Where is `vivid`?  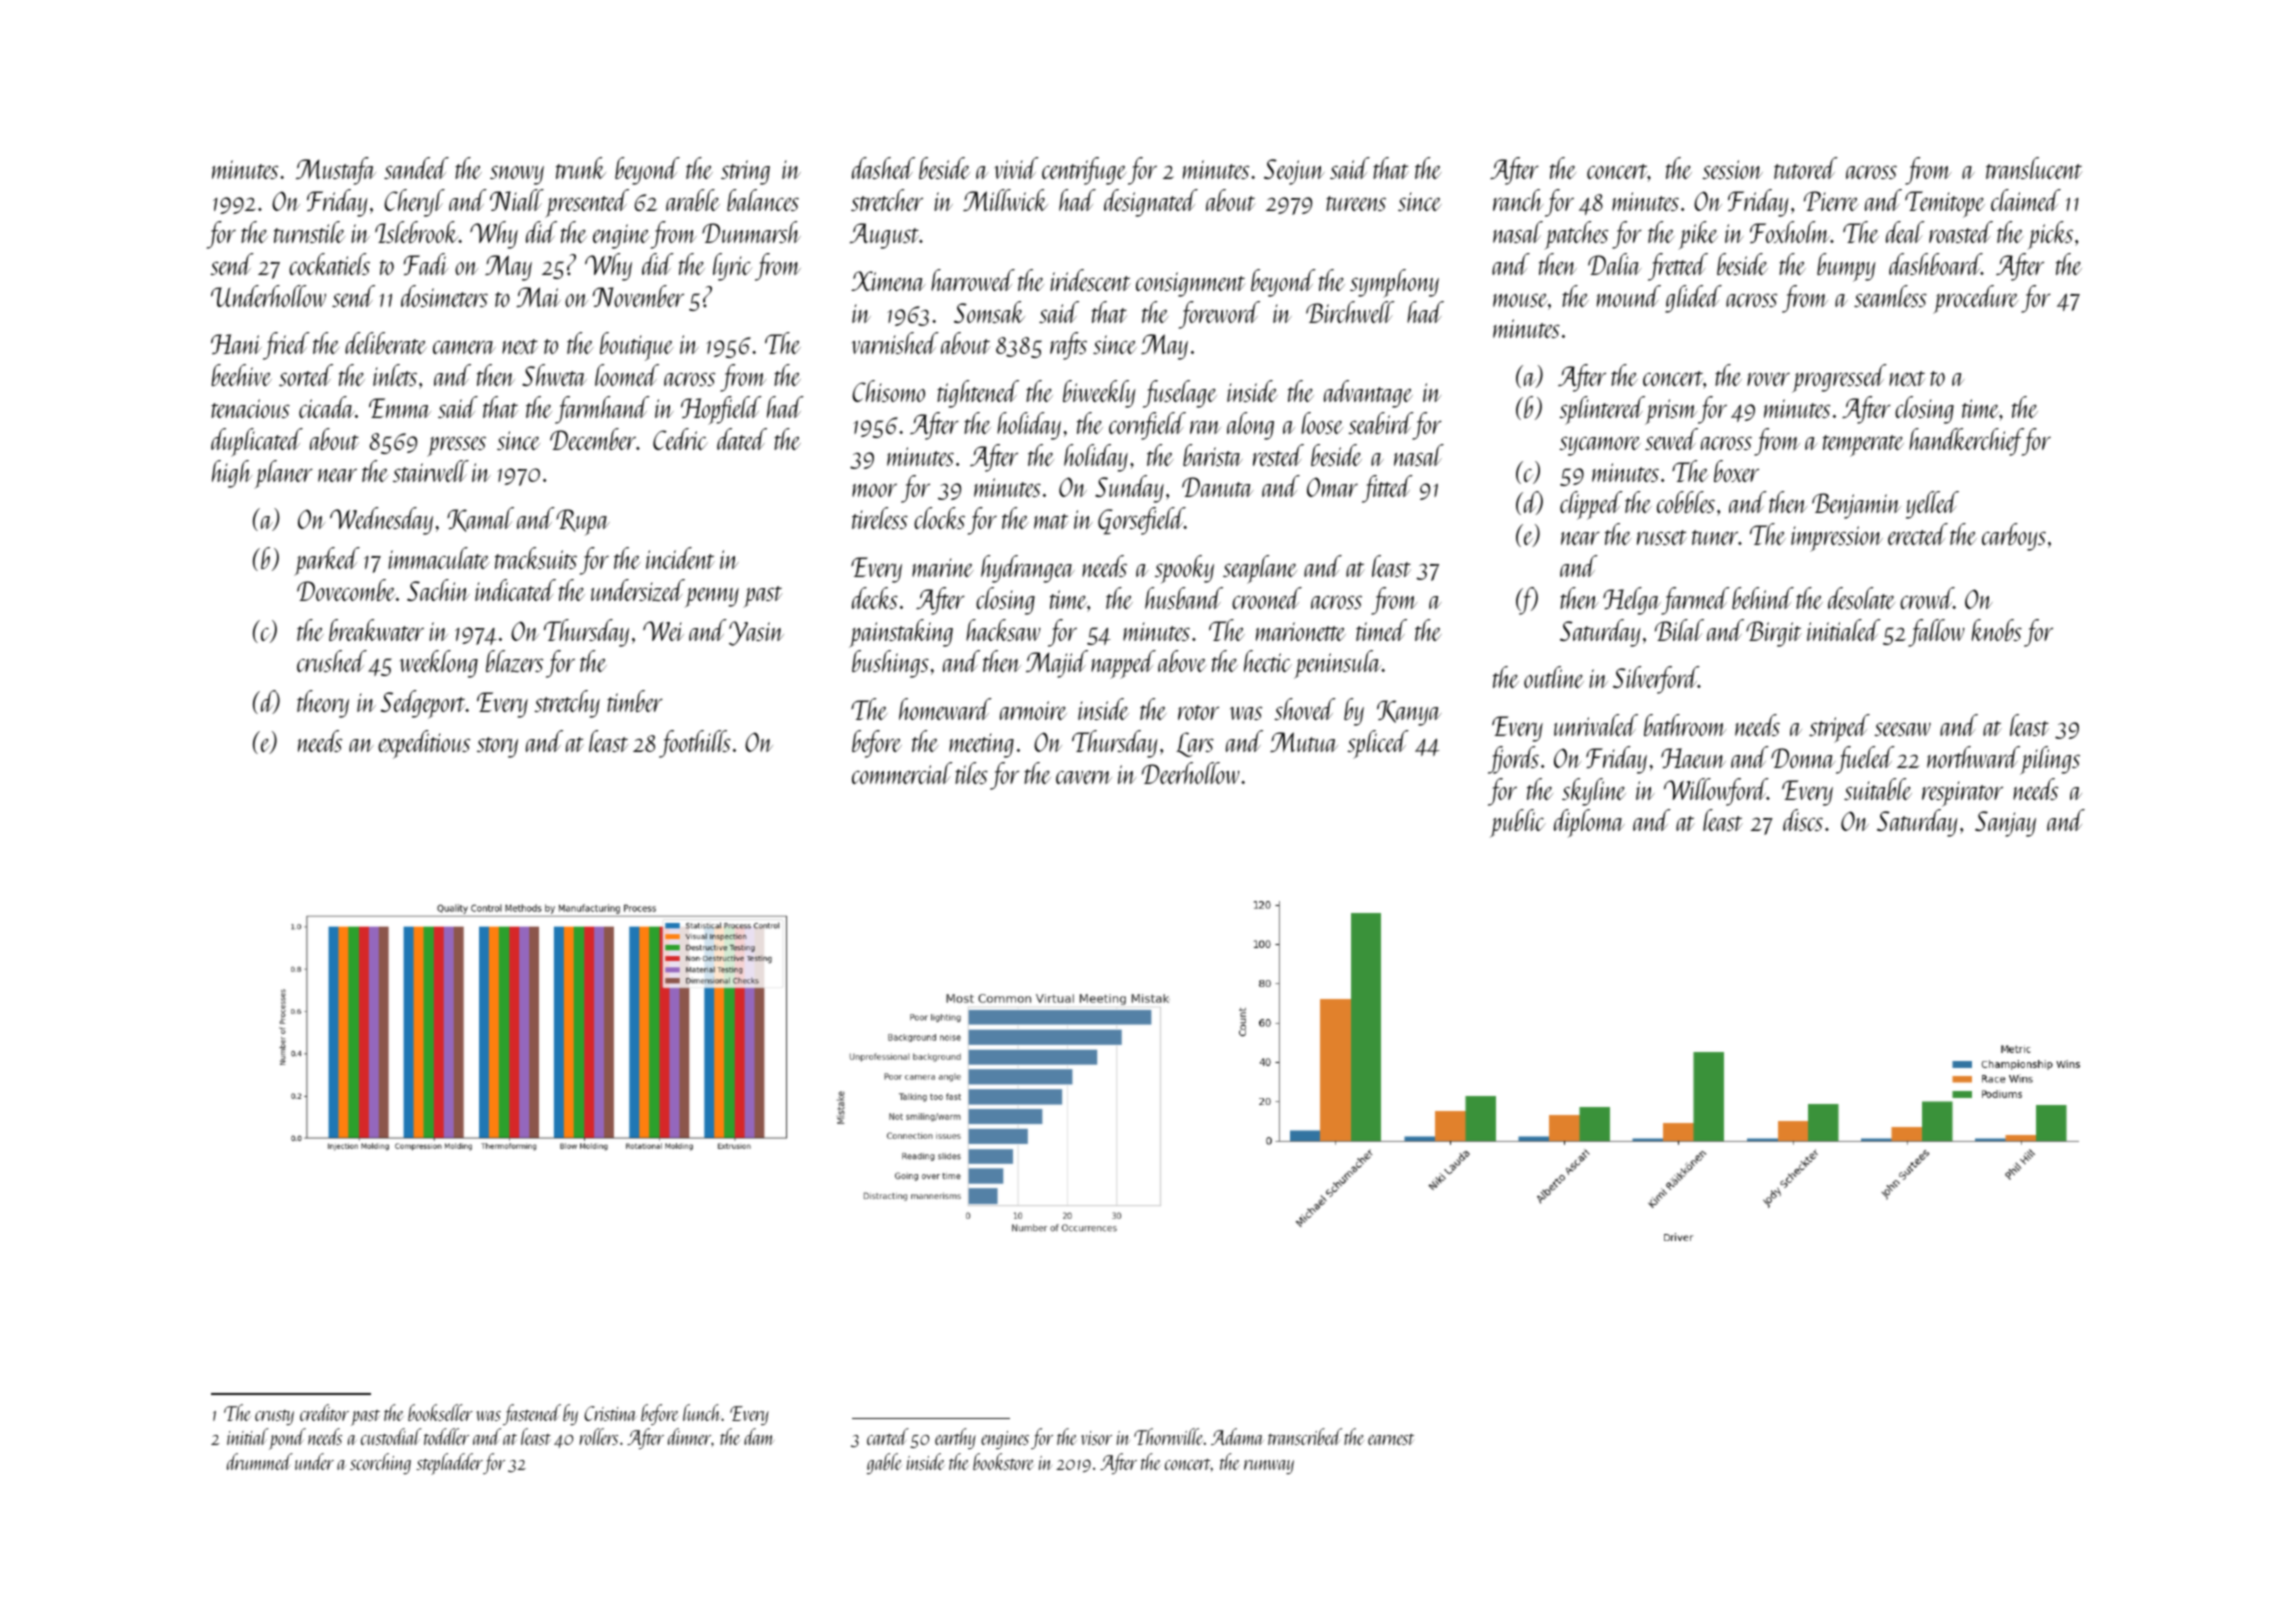
vivid is located at coordinates (1016, 168).
